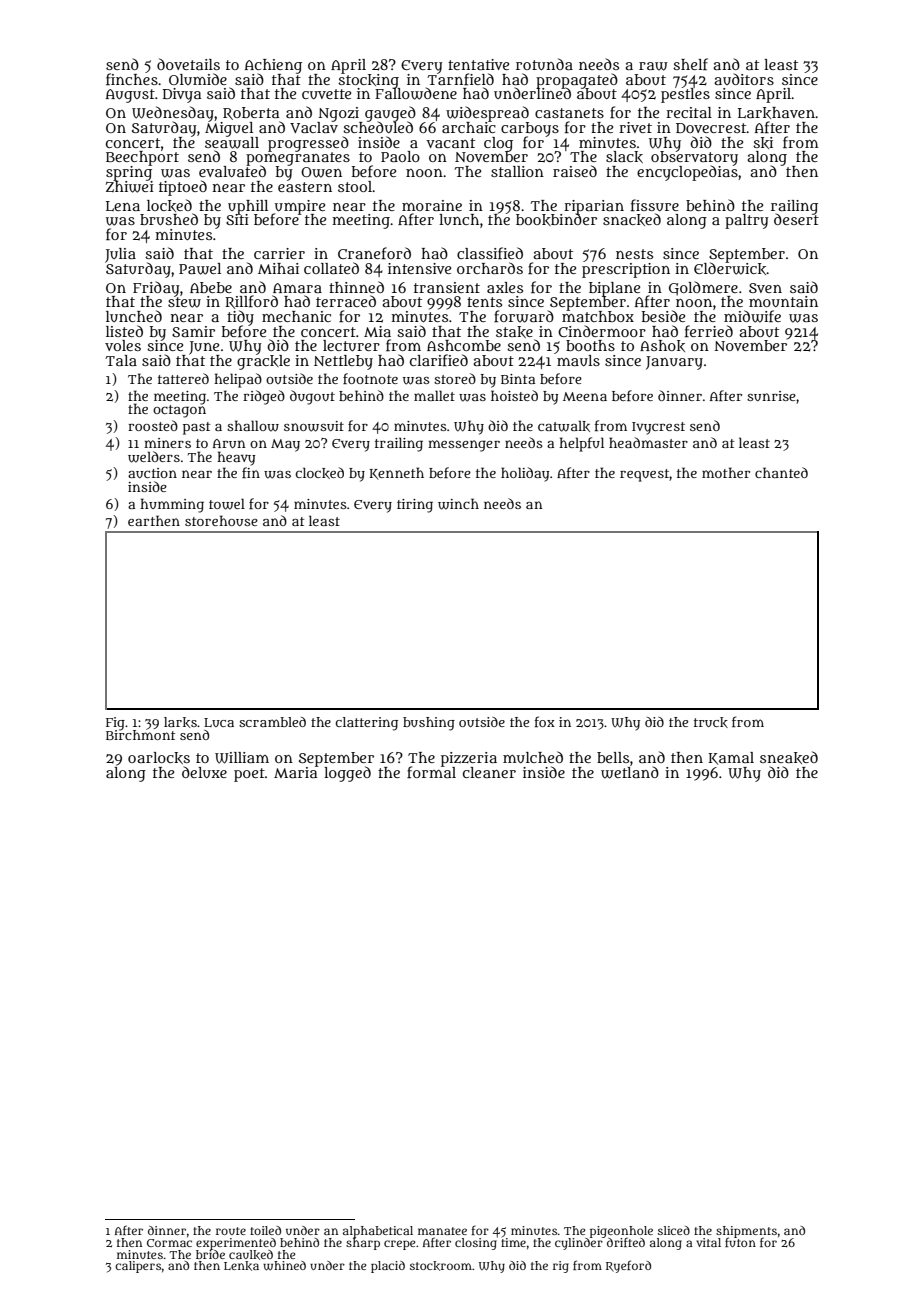  Describe the element at coordinates (299, 207) in the screenshot. I see `umpire` at that location.
